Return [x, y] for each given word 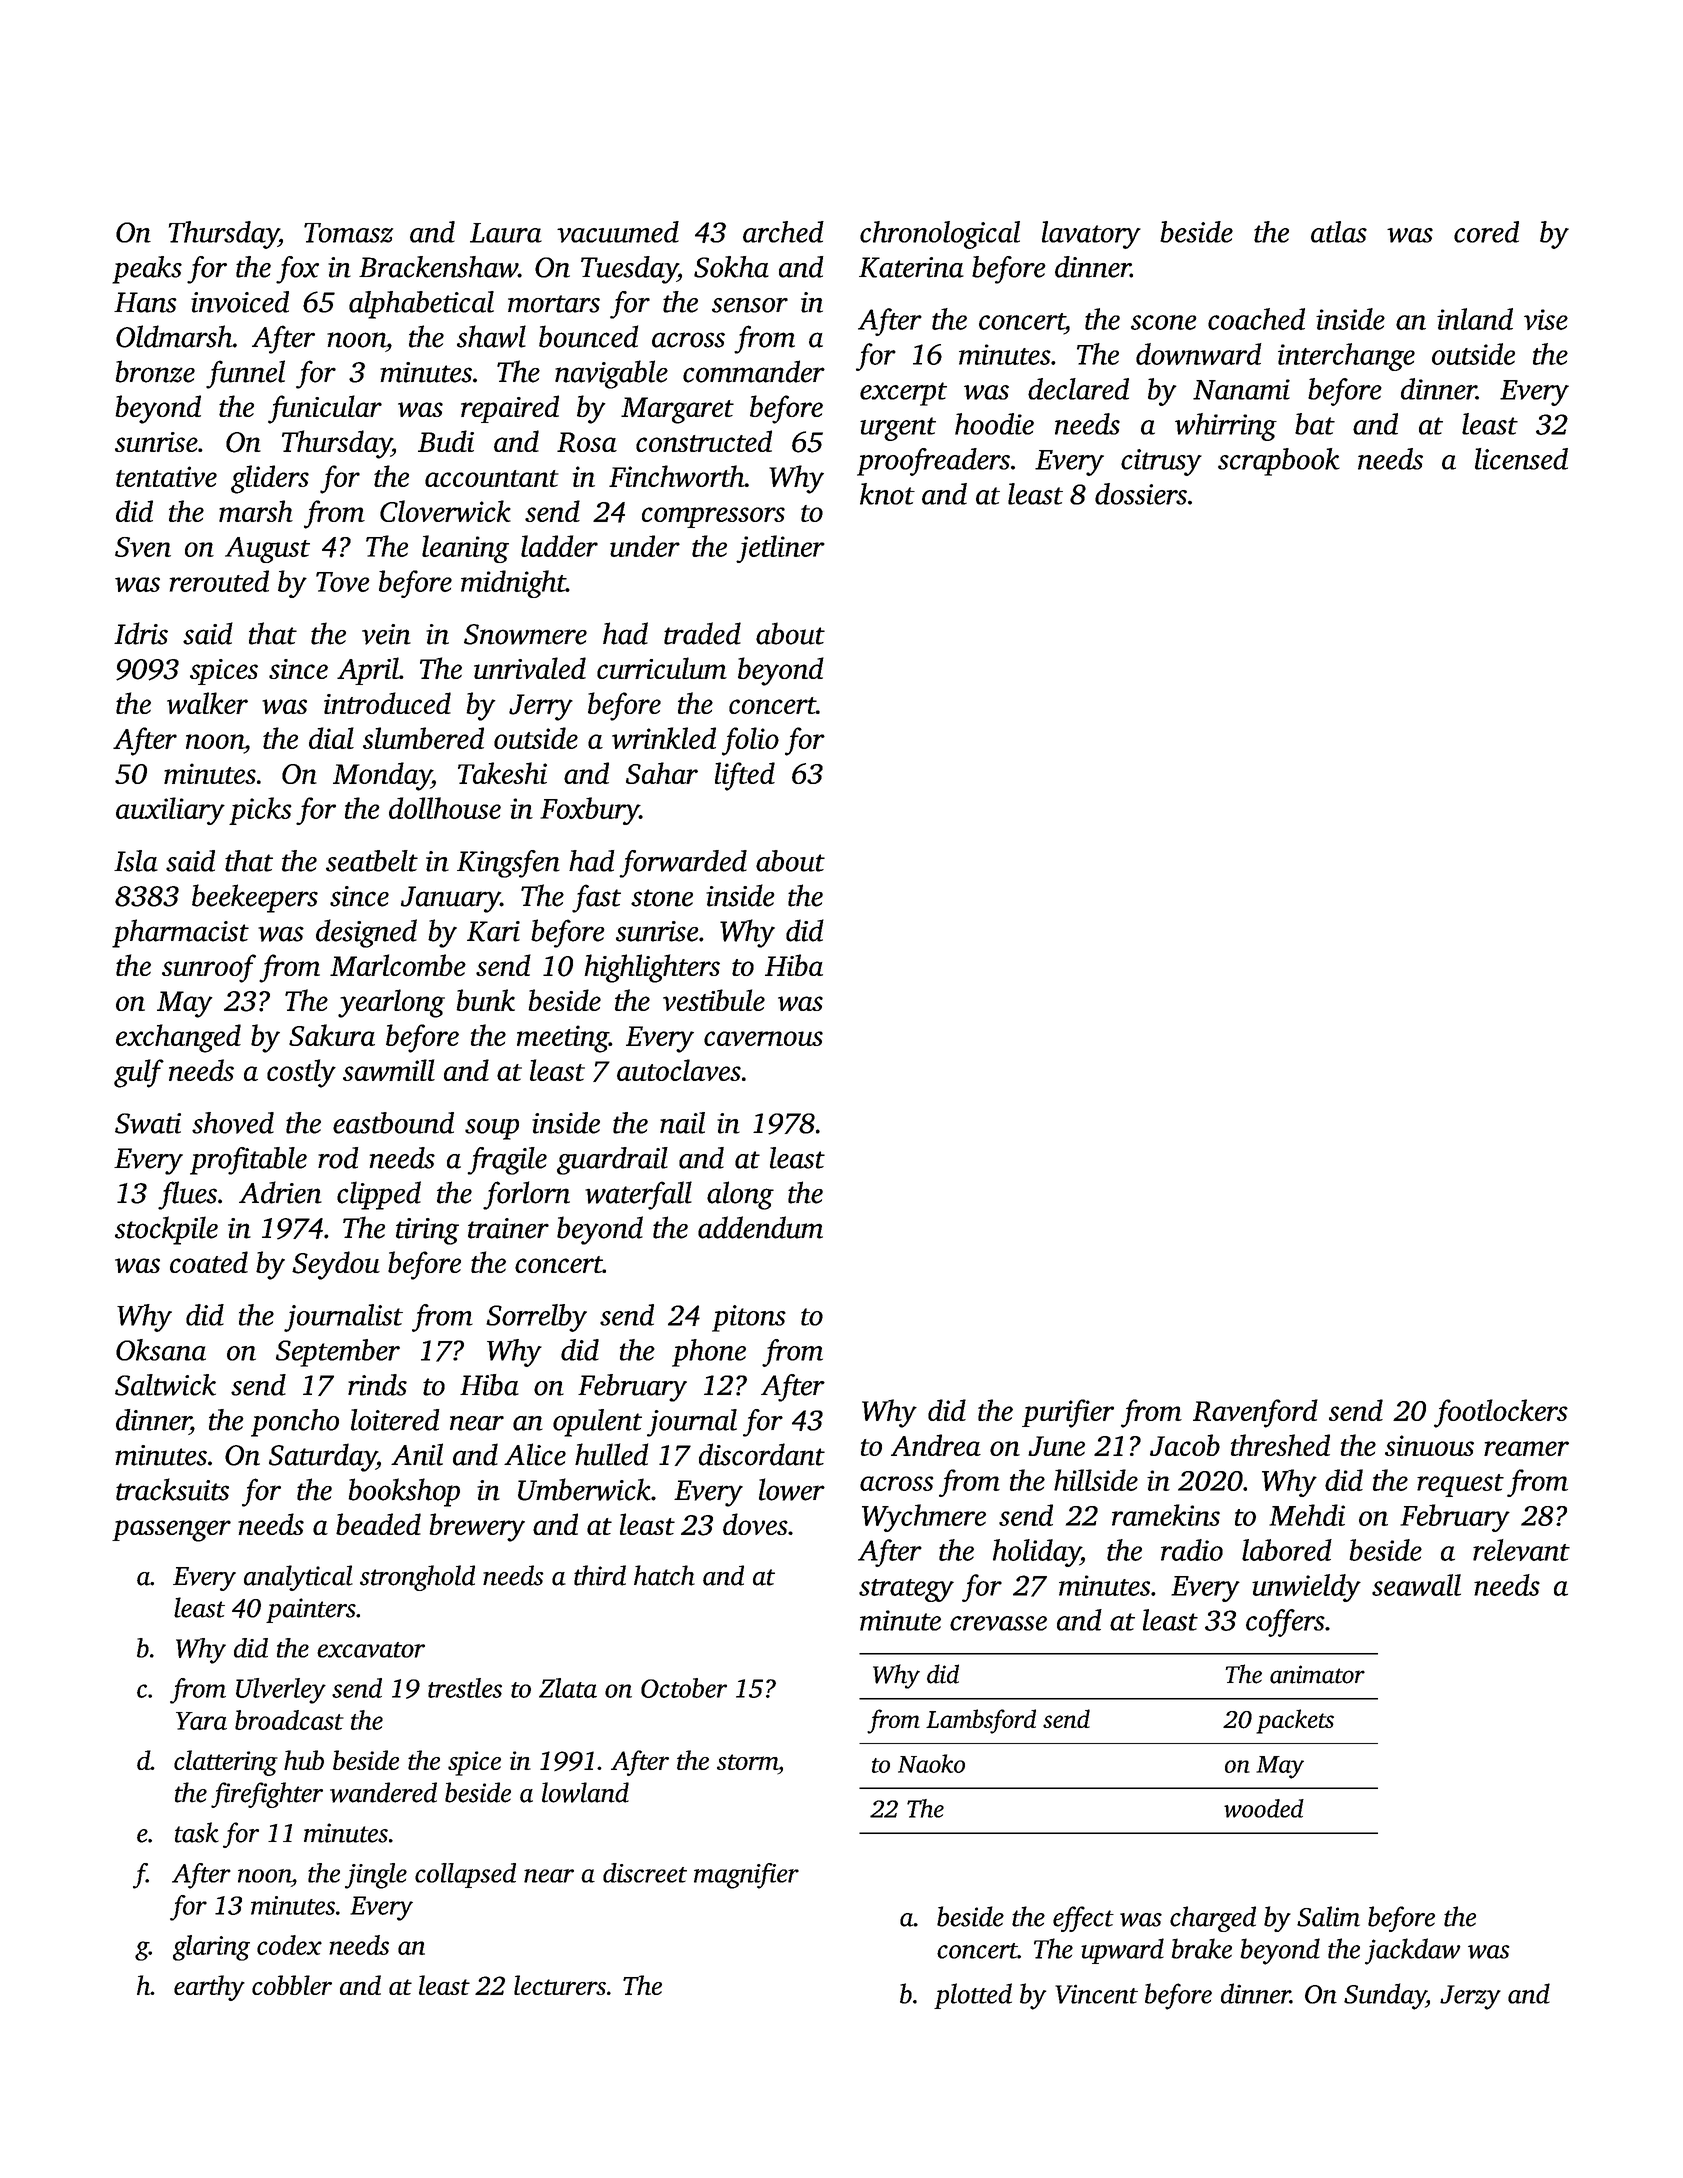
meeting [563, 1039]
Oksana [161, 1350]
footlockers [1501, 1413]
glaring [211, 1948]
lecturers [560, 1985]
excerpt [903, 394]
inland [1475, 319]
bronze [155, 371]
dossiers [1141, 494]
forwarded [683, 864]
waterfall [638, 1195]
